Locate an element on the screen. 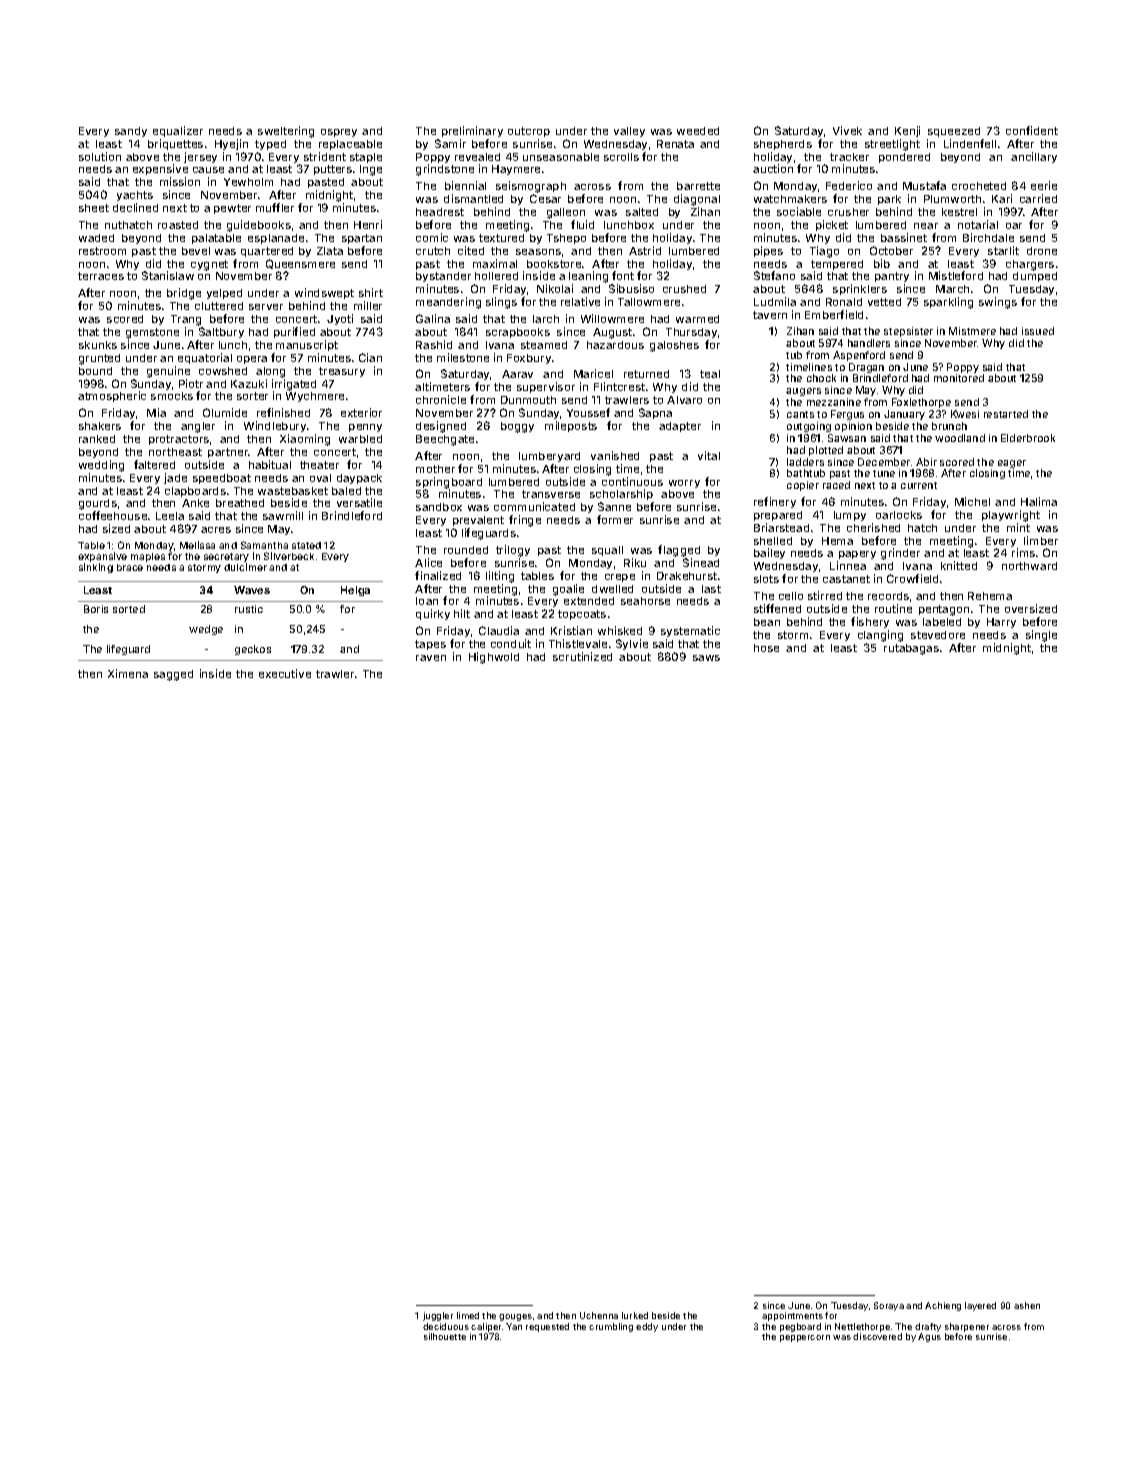 This screenshot has width=1137, height=1472. carried is located at coordinates (1038, 198).
